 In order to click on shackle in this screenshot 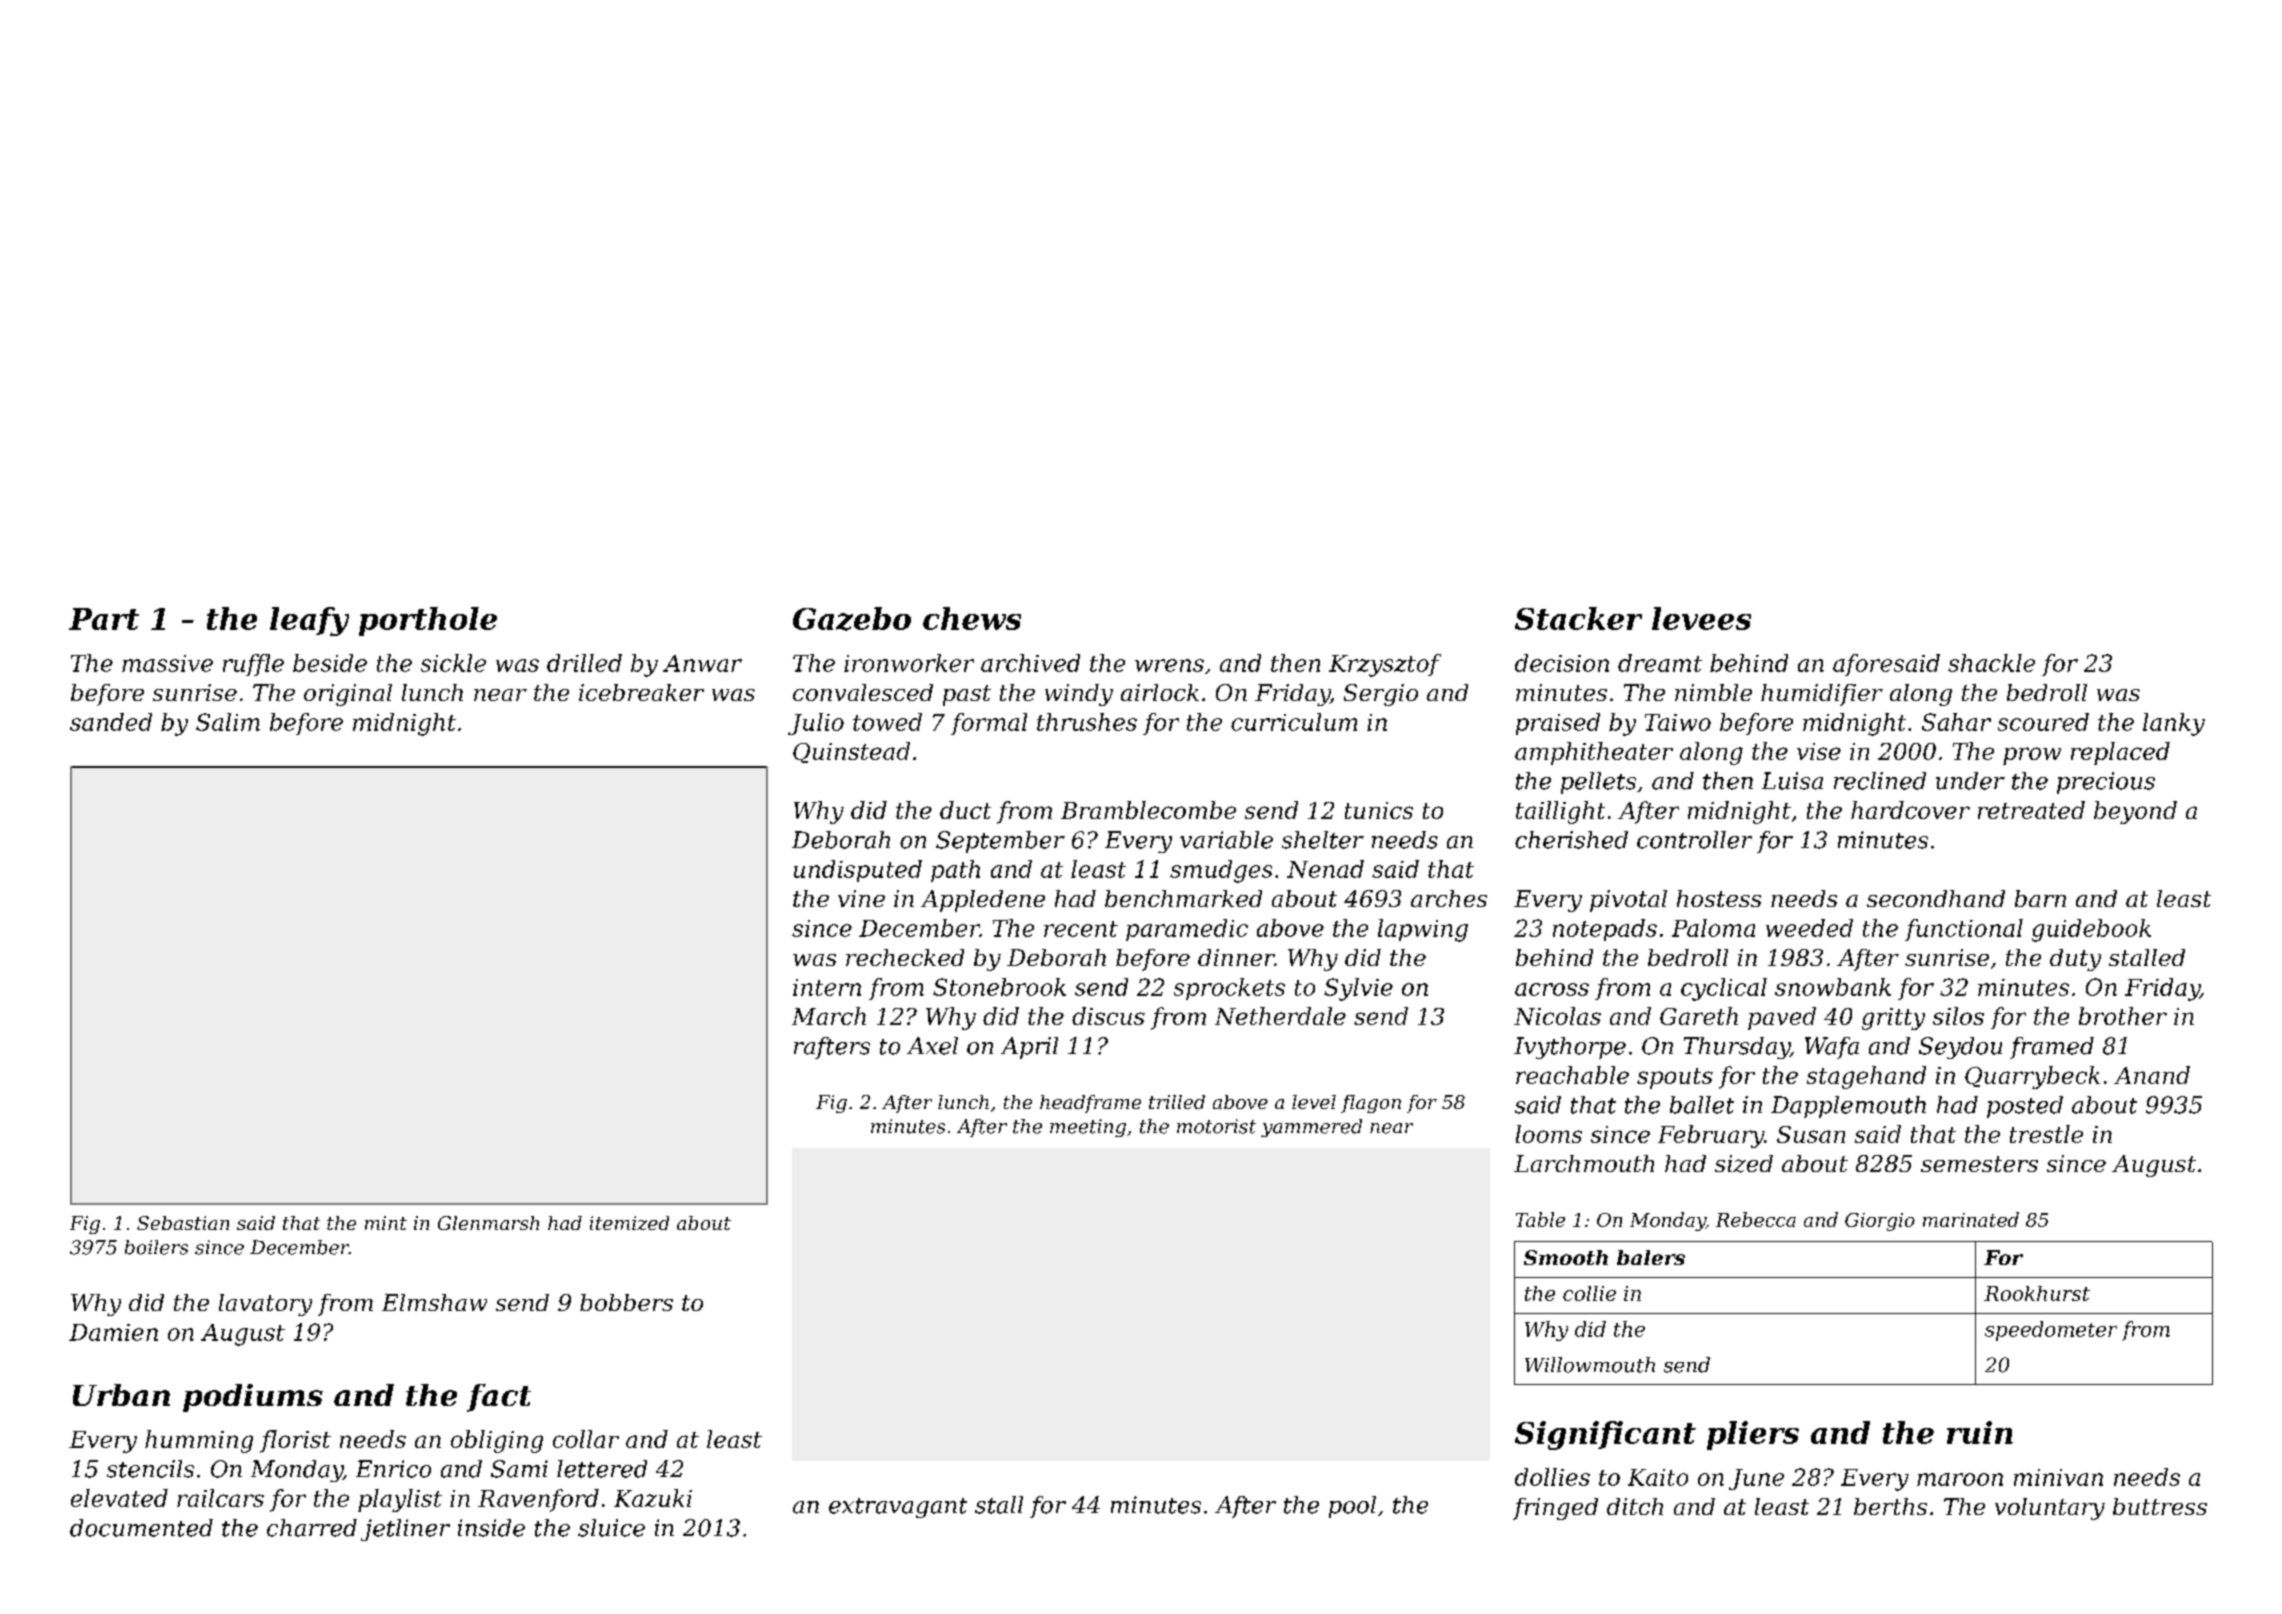, I will do `click(1991, 663)`.
